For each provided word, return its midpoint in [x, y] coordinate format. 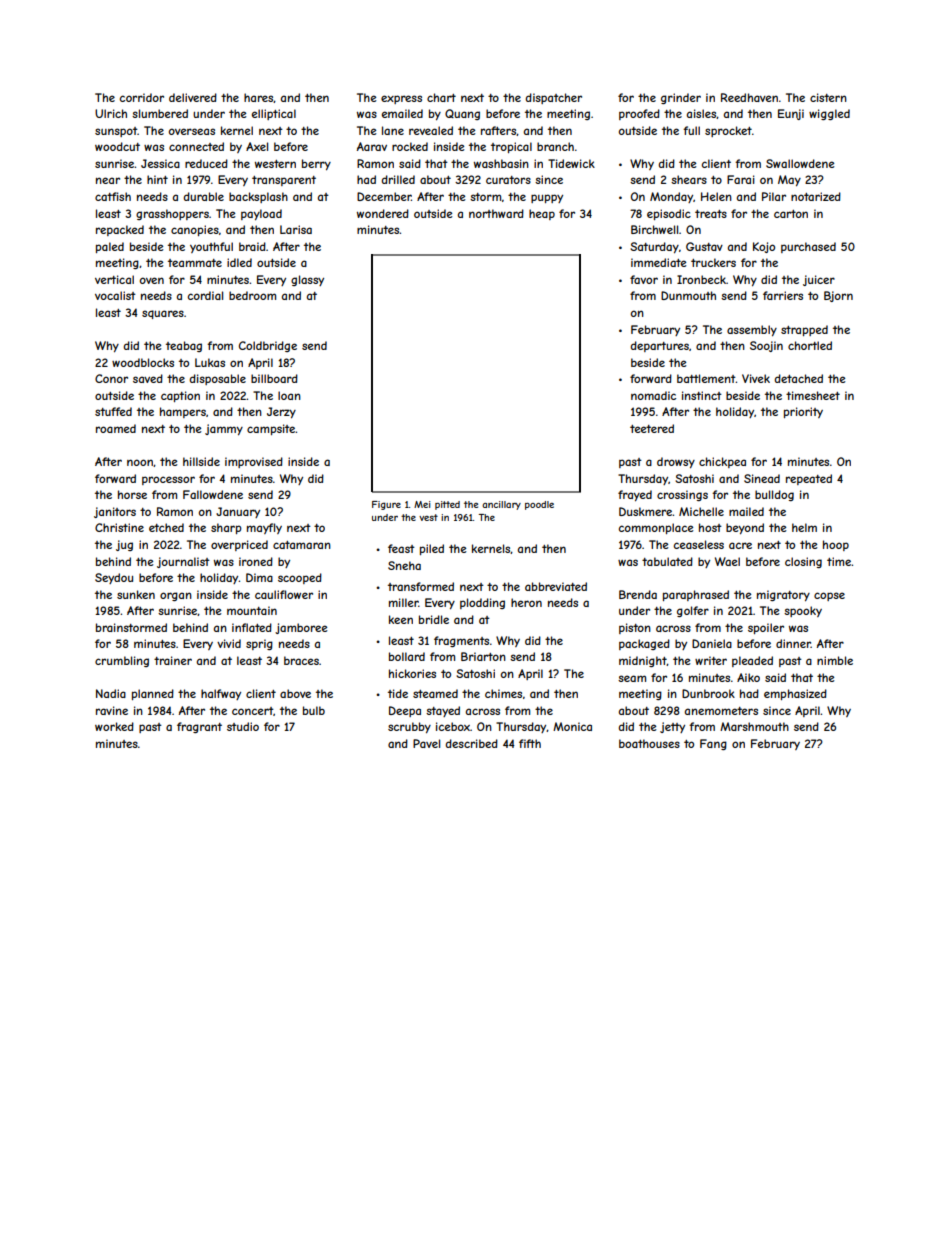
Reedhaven [749, 97]
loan [289, 395]
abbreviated [556, 586]
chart [441, 97]
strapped [804, 330]
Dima [259, 577]
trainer [173, 660]
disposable [218, 379]
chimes [503, 693]
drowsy [676, 462]
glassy [307, 280]
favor [644, 279]
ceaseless [699, 544]
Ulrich [111, 113]
